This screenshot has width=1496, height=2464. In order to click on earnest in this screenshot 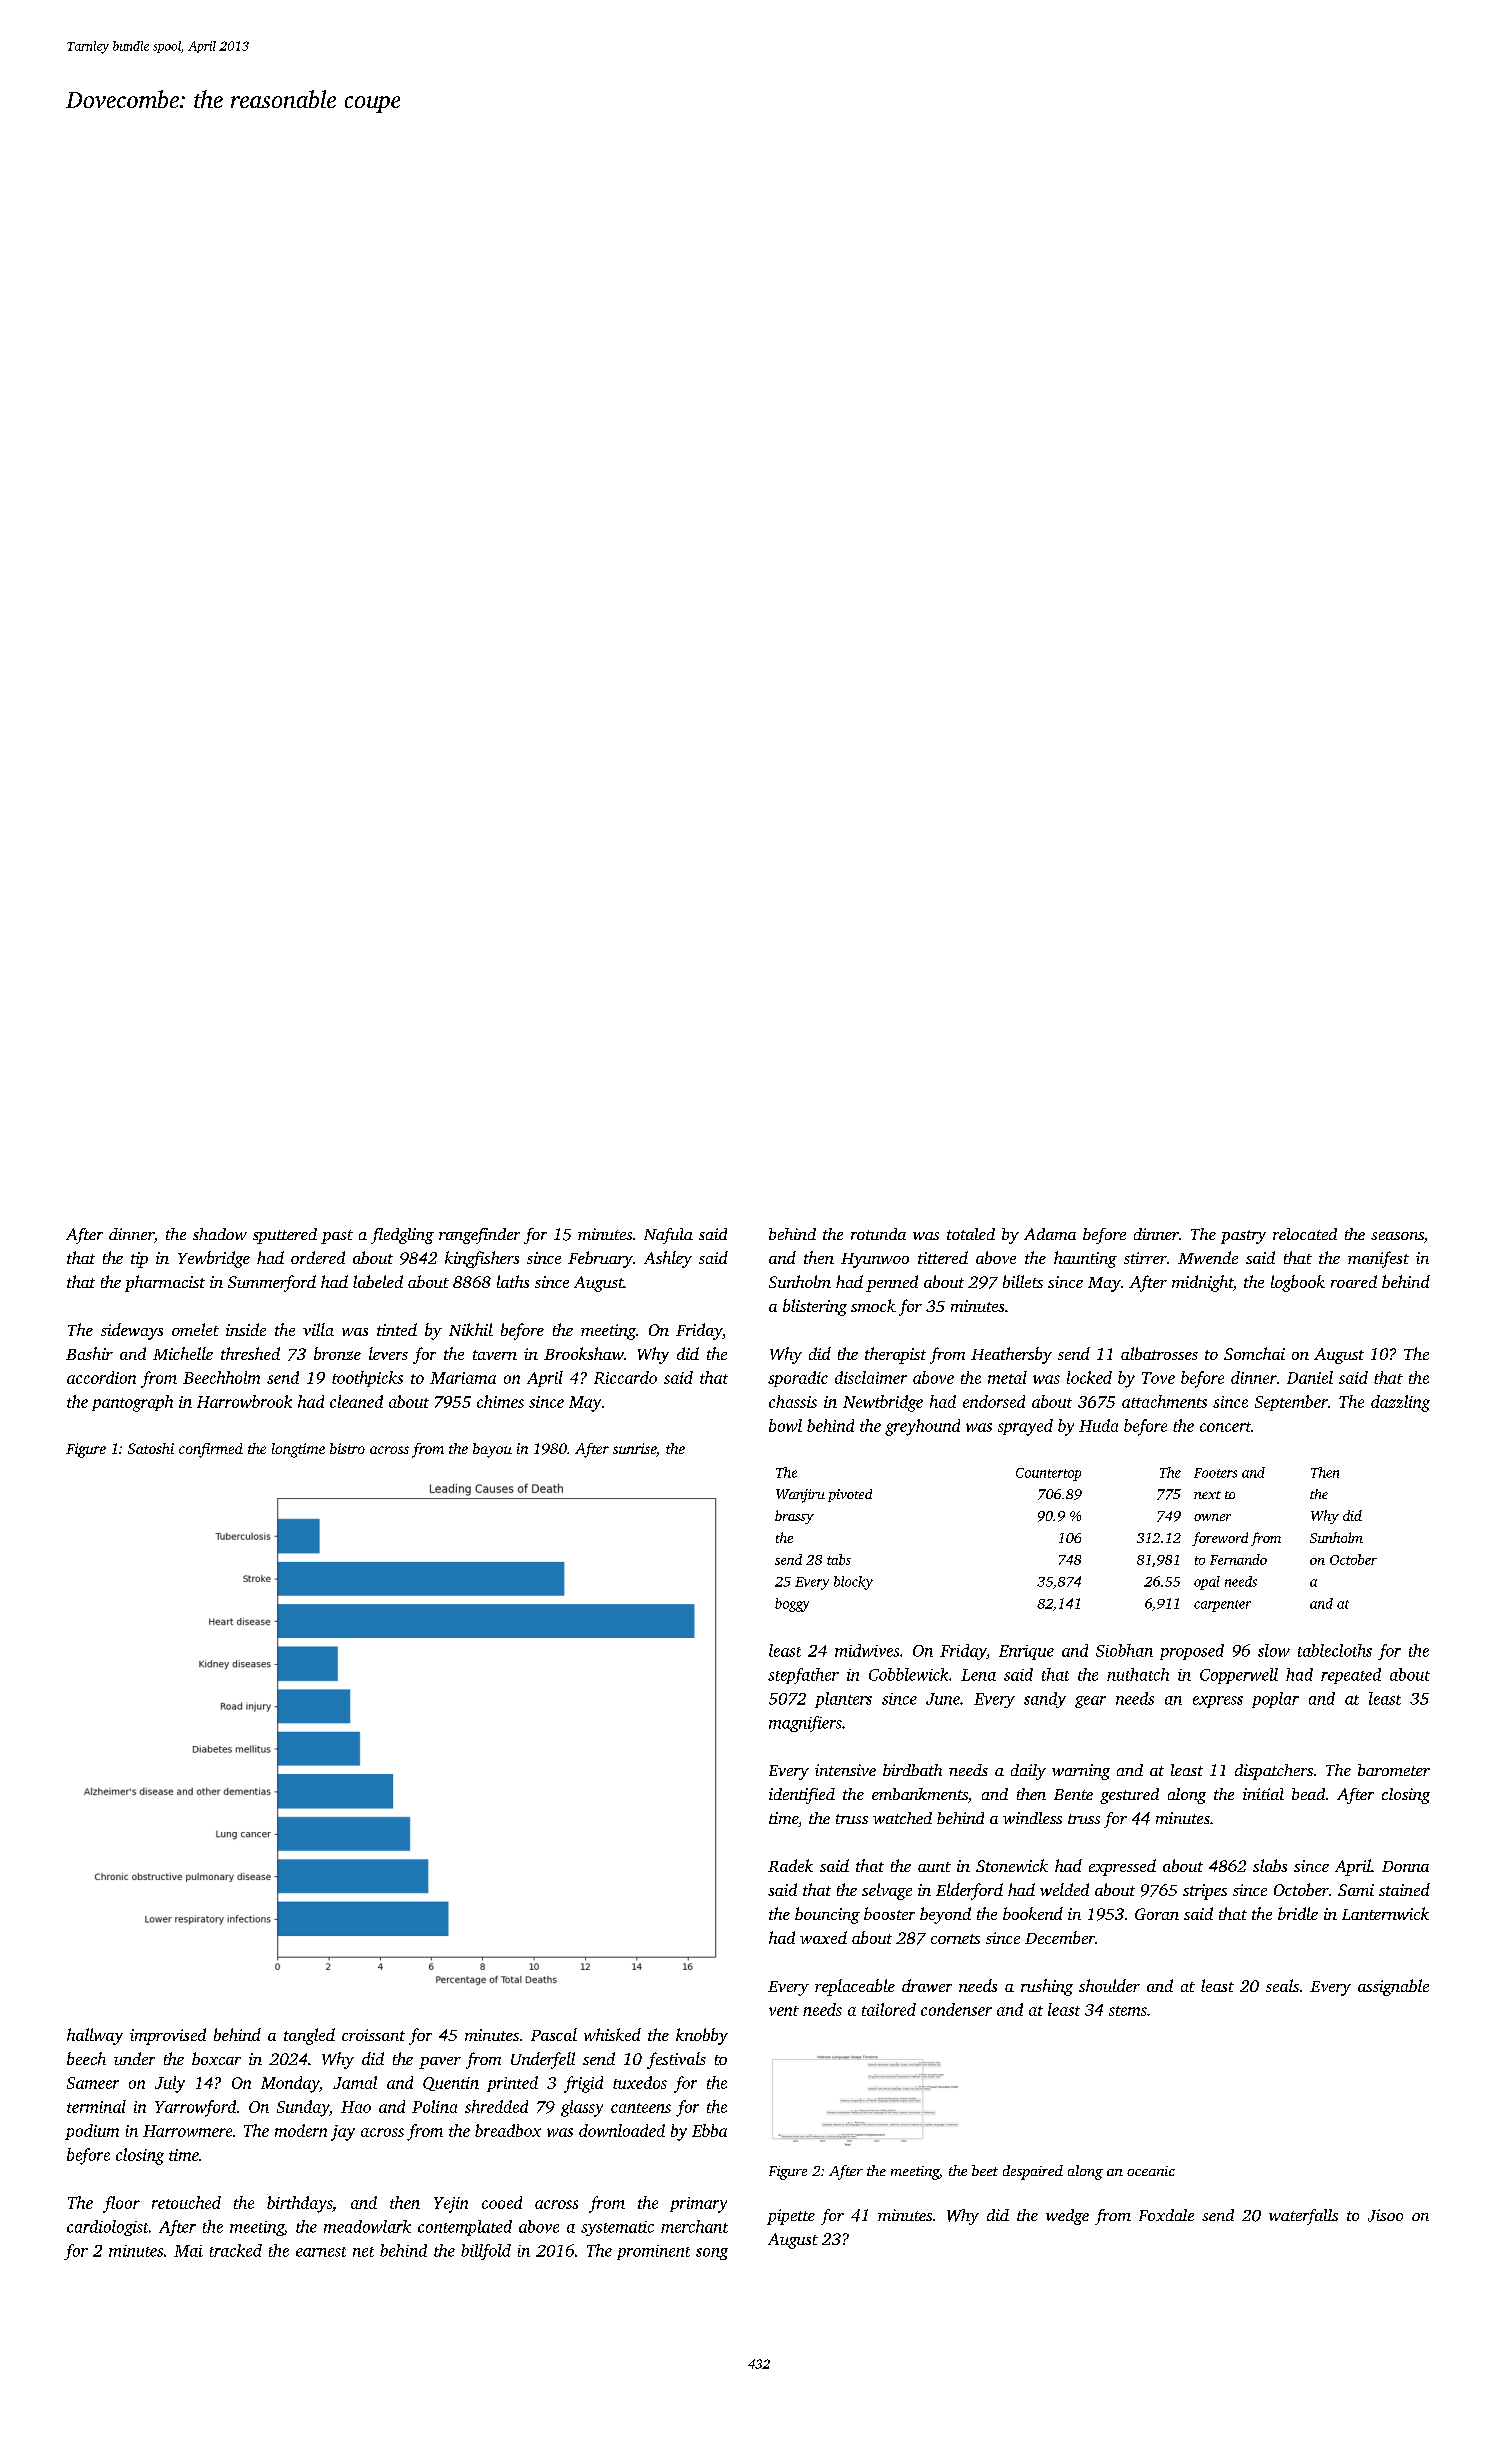, I will do `click(321, 2252)`.
